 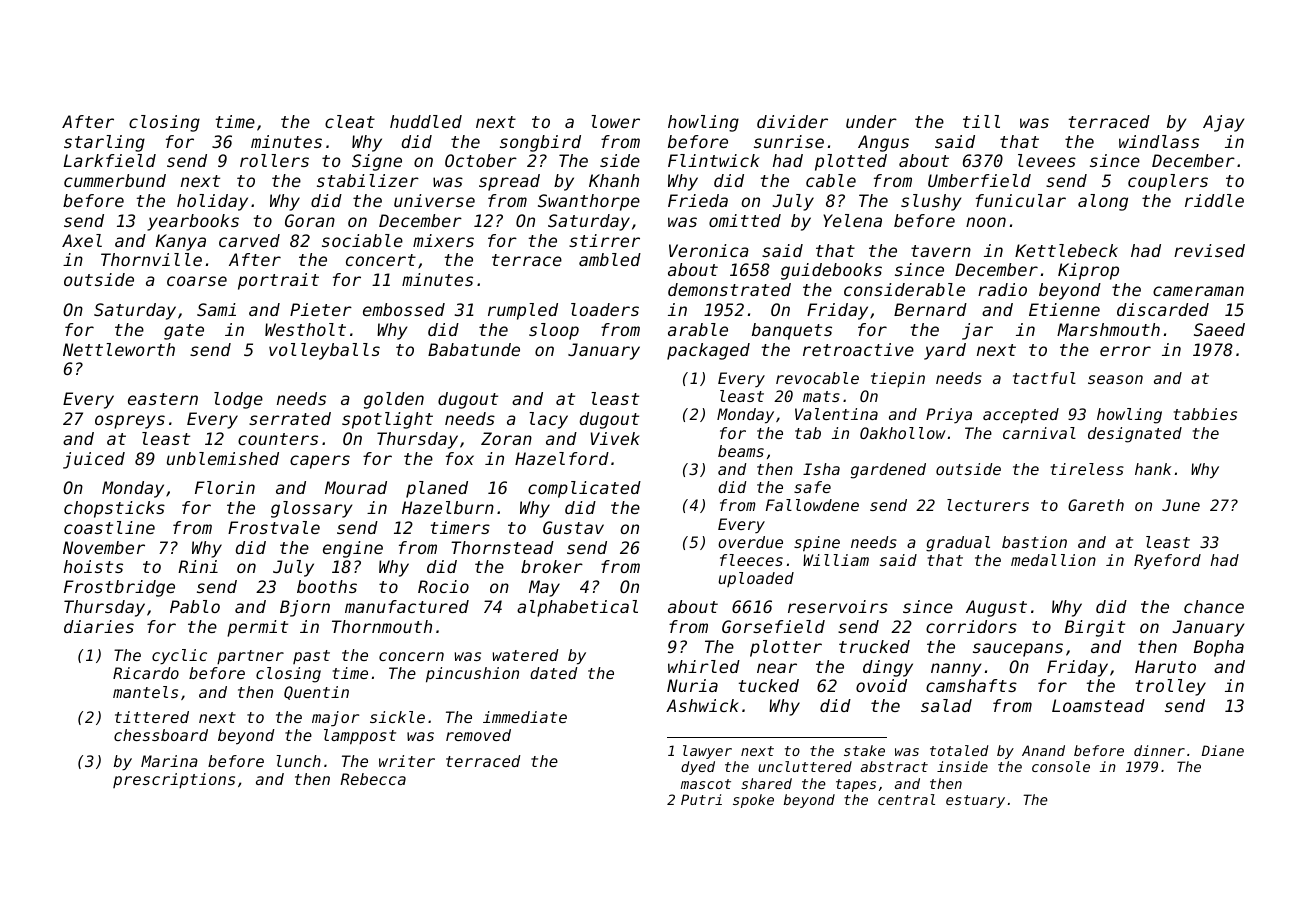 I want to click on spoke, so click(x=753, y=801).
